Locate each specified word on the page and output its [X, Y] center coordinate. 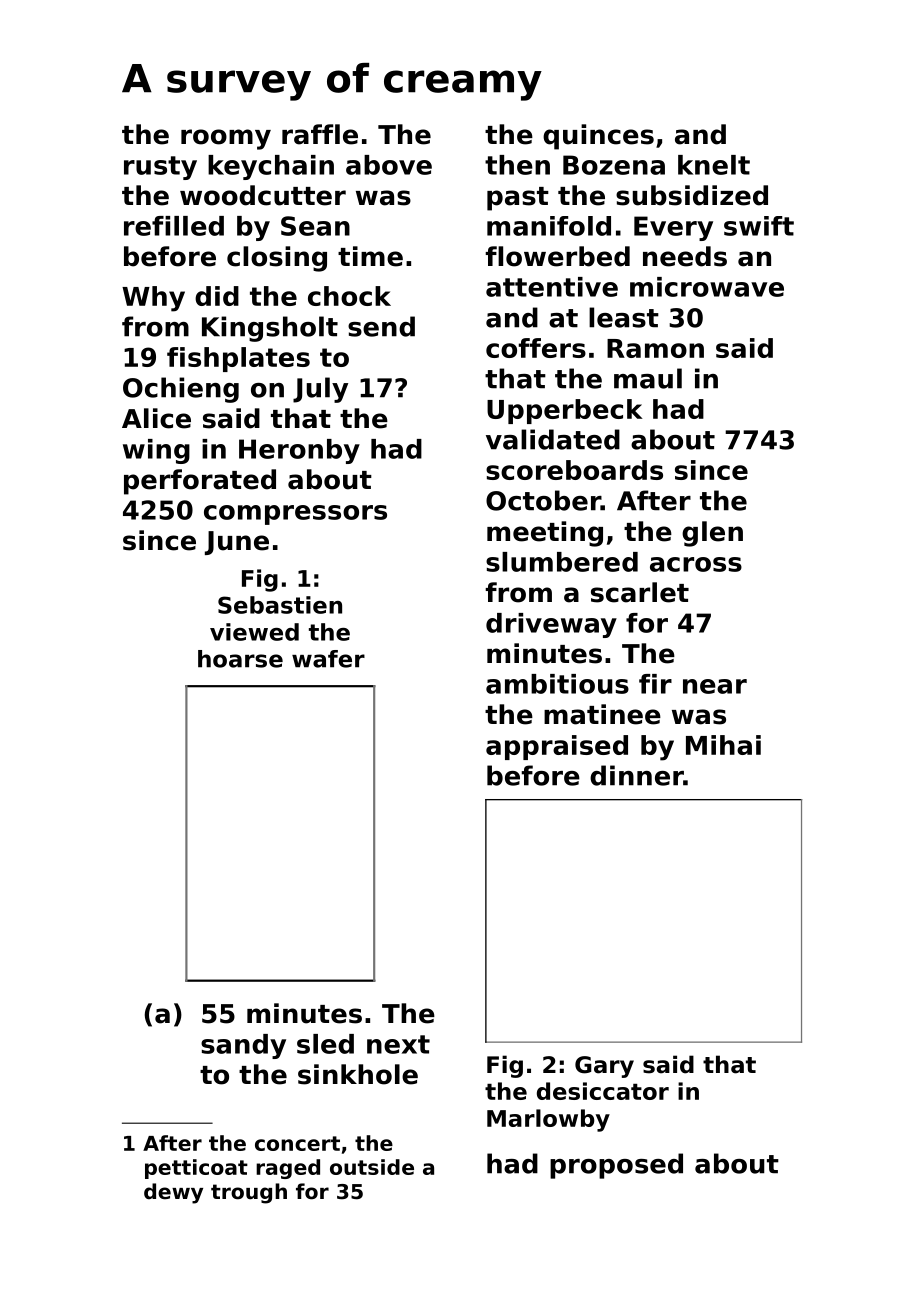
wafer [328, 659]
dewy [173, 1193]
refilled [174, 226]
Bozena [614, 165]
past [518, 199]
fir [655, 684]
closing [277, 259]
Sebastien [280, 605]
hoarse [240, 659]
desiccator [603, 1091]
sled [325, 1044]
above [389, 165]
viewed [254, 632]
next [398, 1044]
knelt [714, 165]
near [715, 686]
